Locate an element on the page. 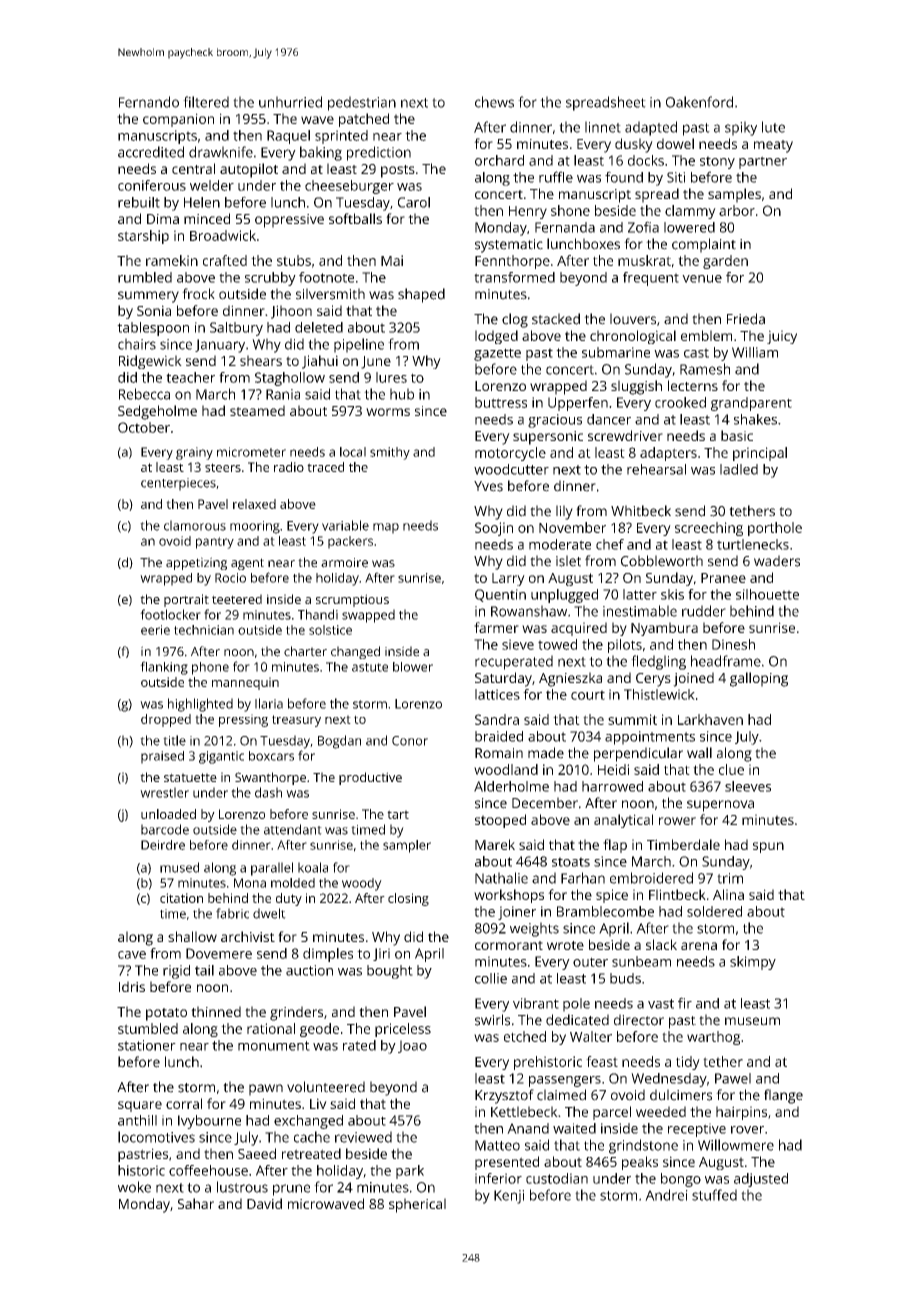 The image size is (924, 1314). Mona is located at coordinates (250, 883).
